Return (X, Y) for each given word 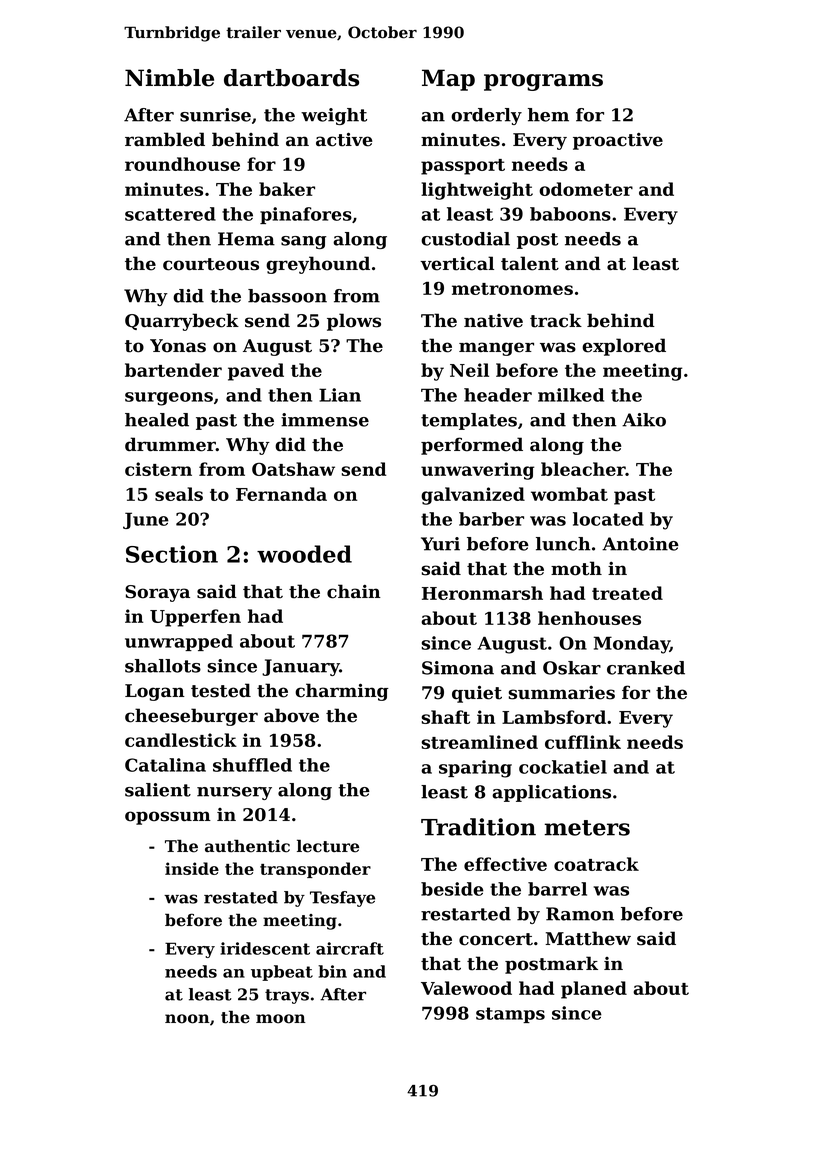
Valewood (466, 988)
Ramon (580, 914)
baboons (570, 214)
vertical (457, 263)
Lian (340, 395)
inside (192, 868)
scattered (170, 214)
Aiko (644, 420)
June (146, 520)
